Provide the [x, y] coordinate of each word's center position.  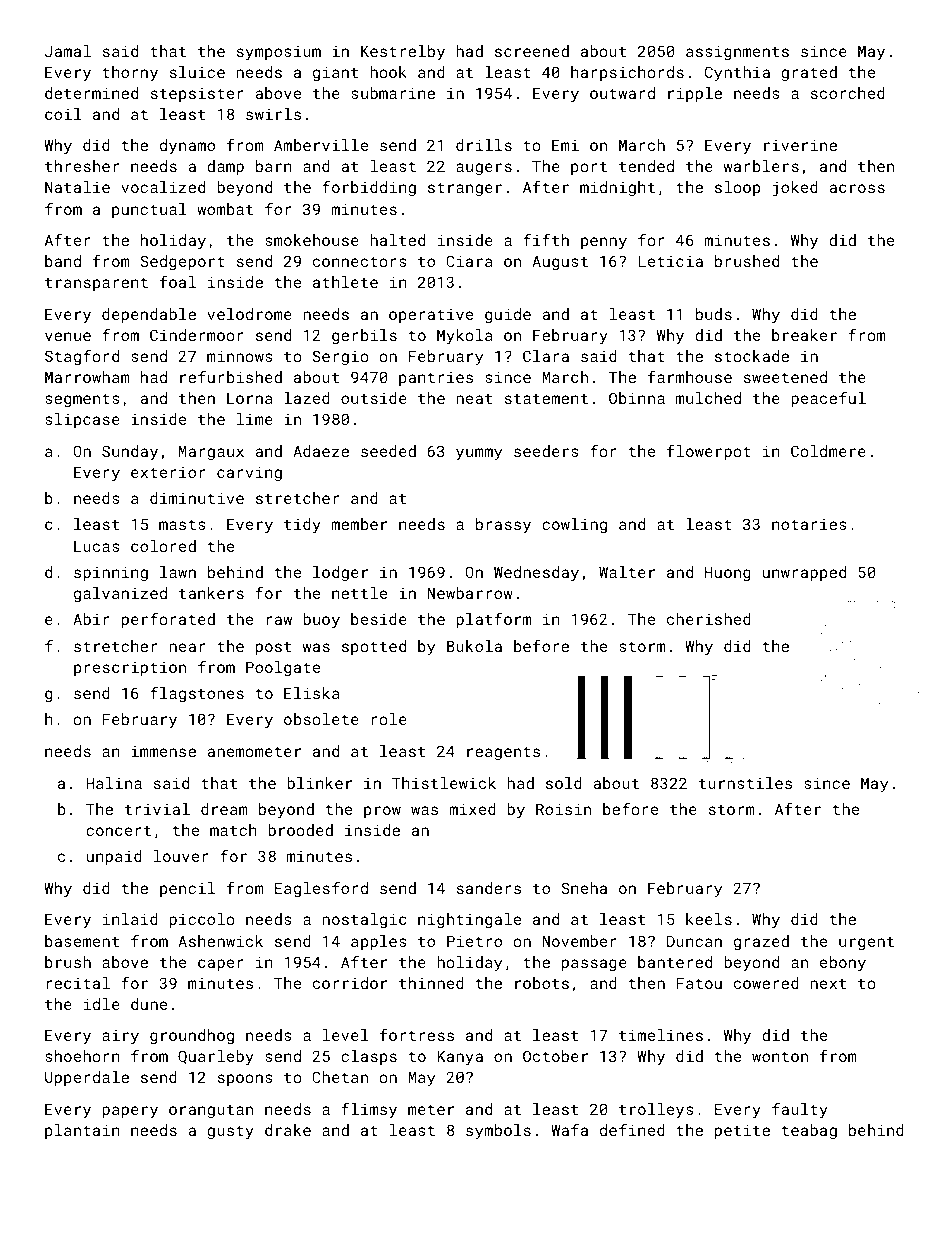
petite [742, 1131]
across [857, 188]
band [63, 261]
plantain [82, 1131]
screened [532, 51]
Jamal [68, 51]
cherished [709, 619]
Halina [114, 783]
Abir [91, 619]
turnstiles [745, 783]
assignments [737, 53]
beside [379, 619]
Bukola [474, 646]
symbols [498, 1132]
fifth [546, 239]
